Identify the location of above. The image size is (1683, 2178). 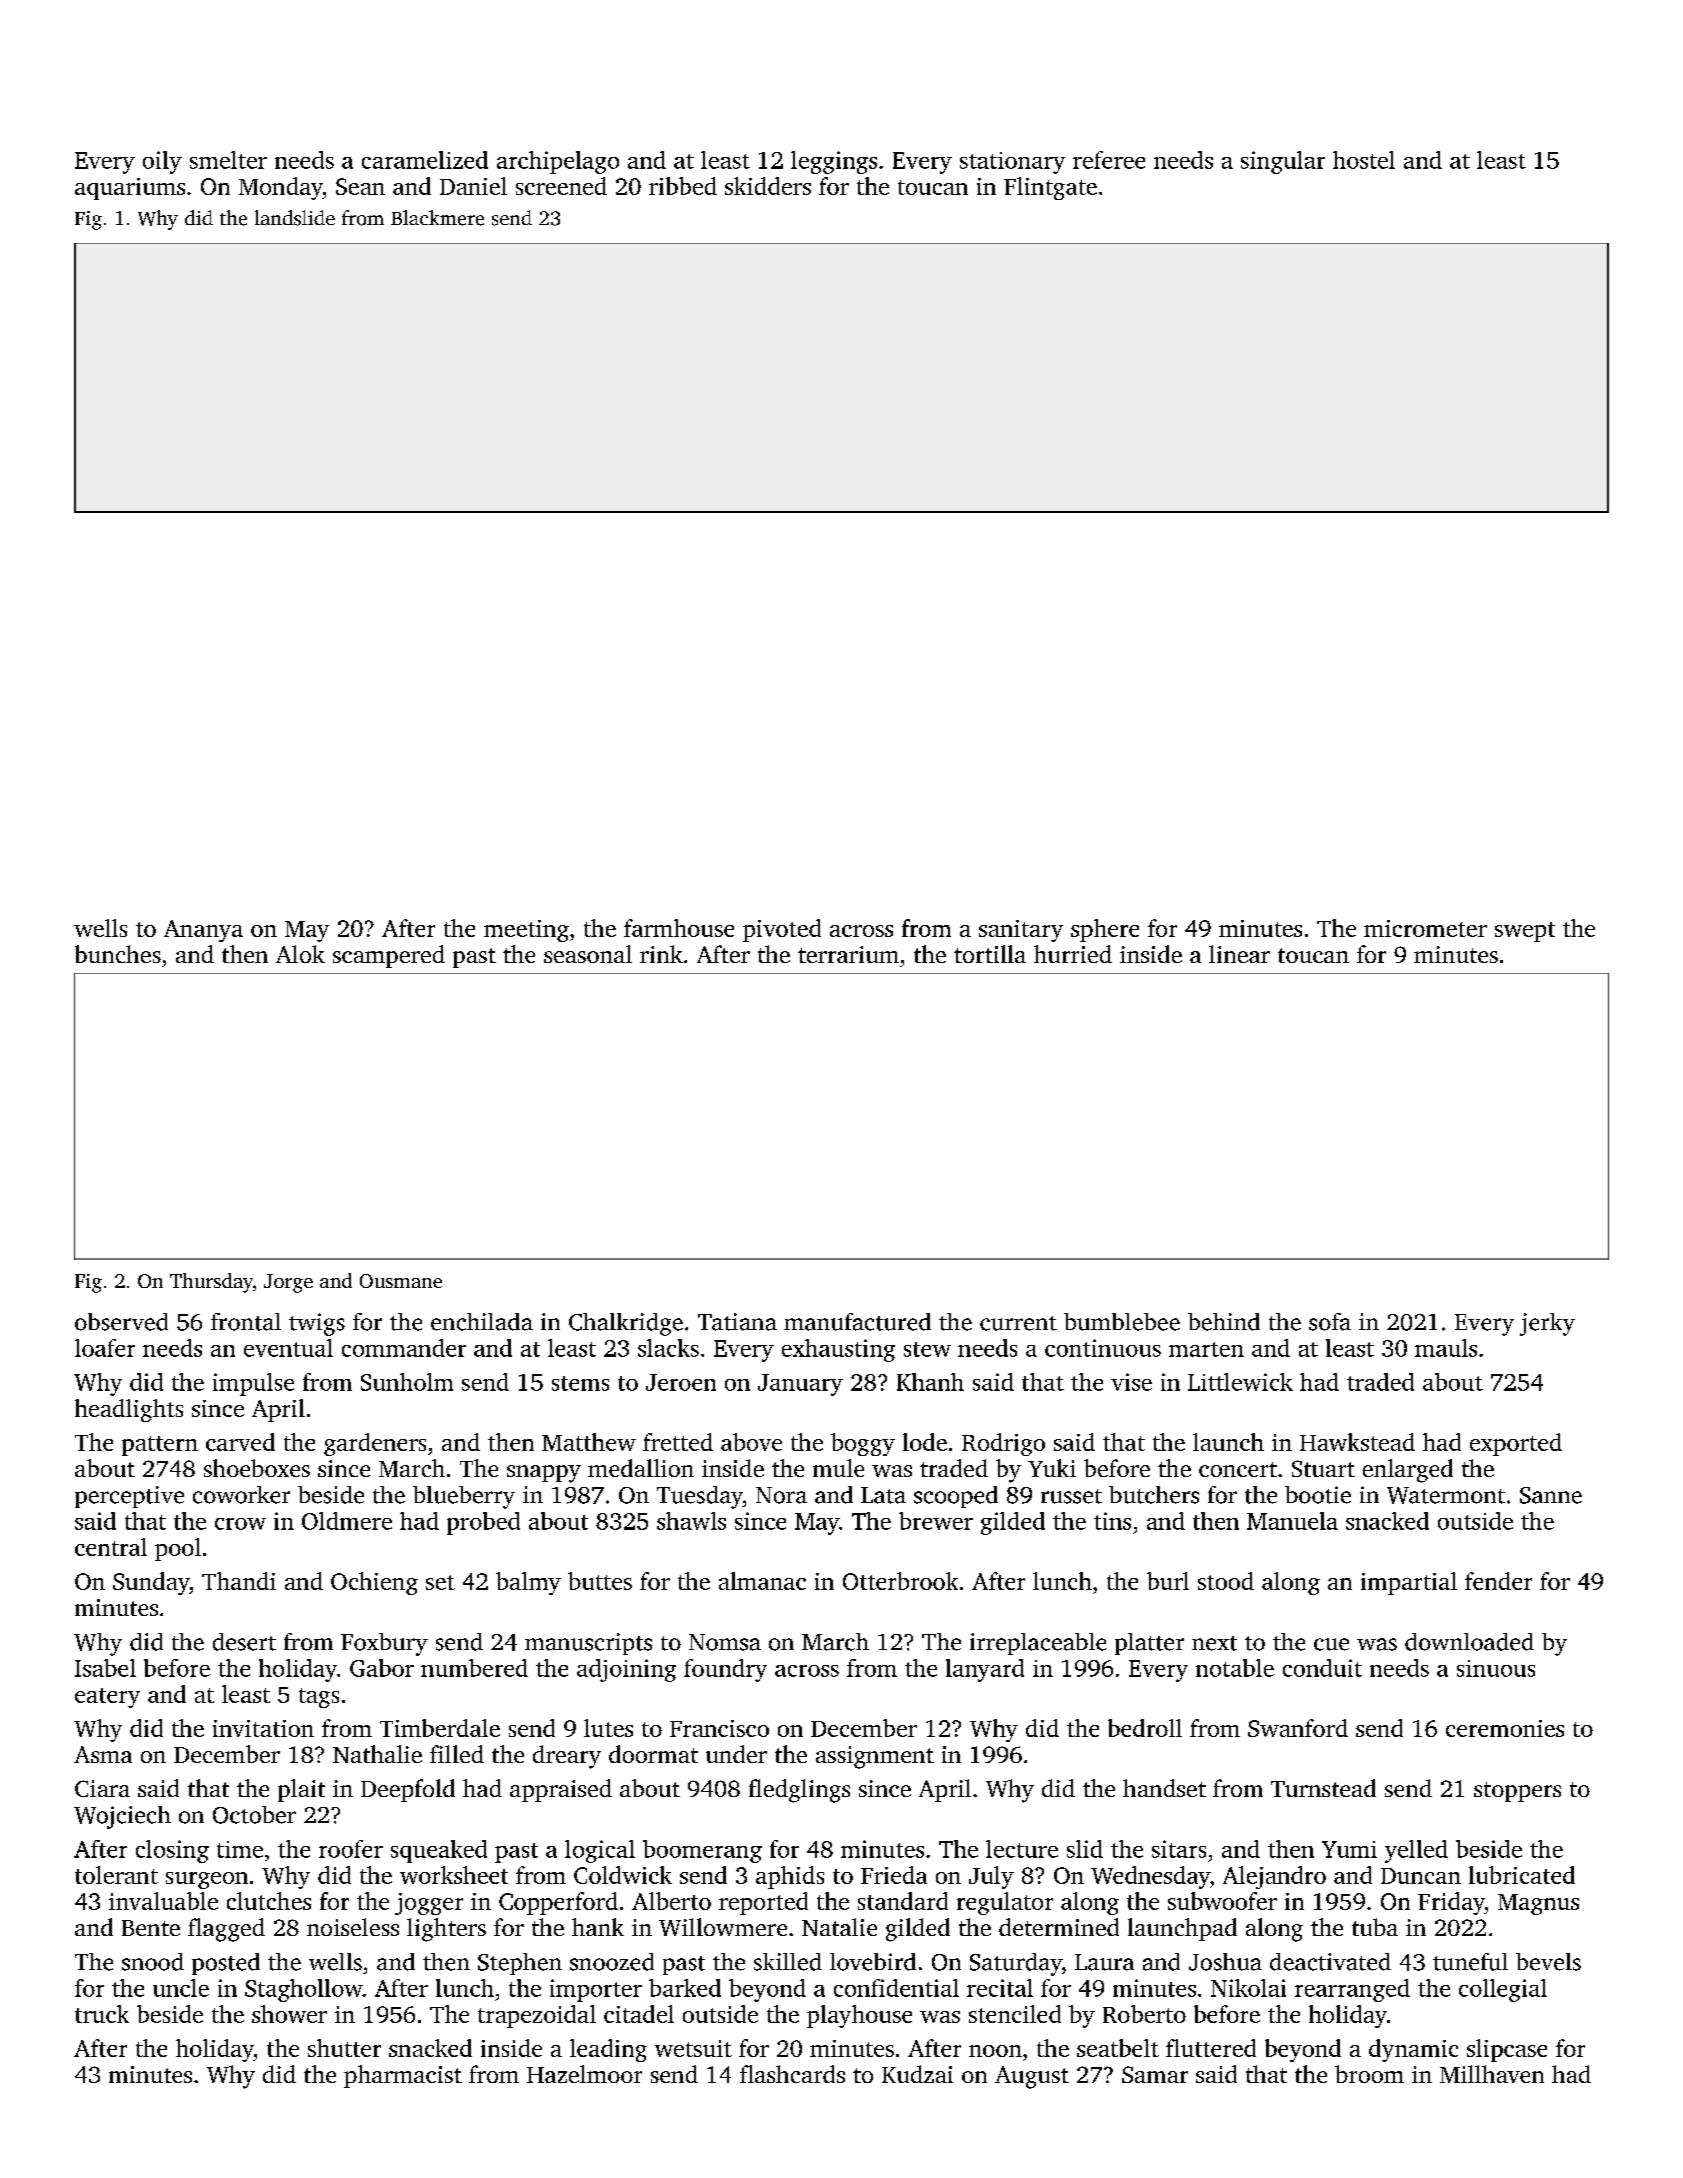
(751, 1442).
